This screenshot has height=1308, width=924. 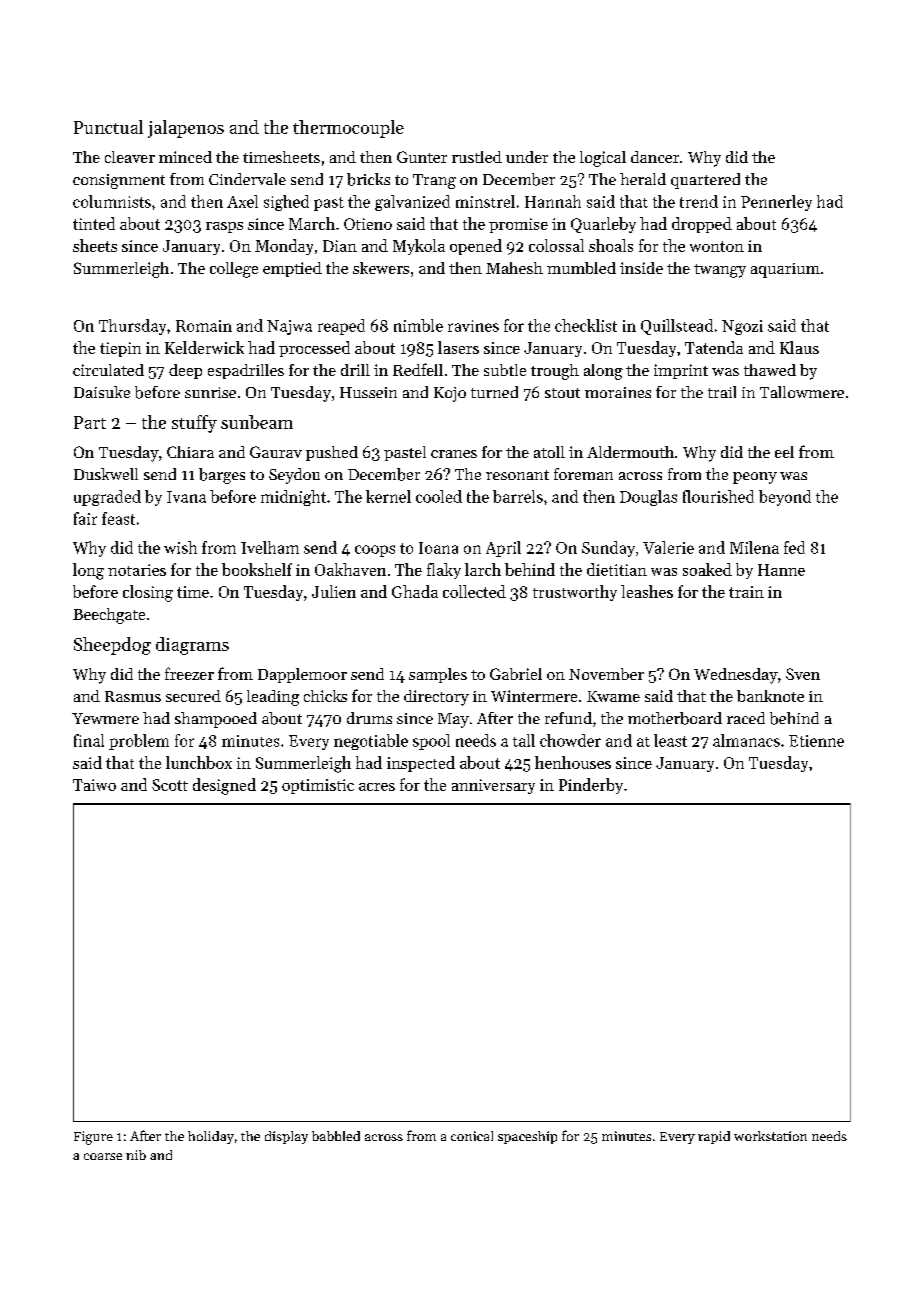 I want to click on college, so click(x=234, y=270).
